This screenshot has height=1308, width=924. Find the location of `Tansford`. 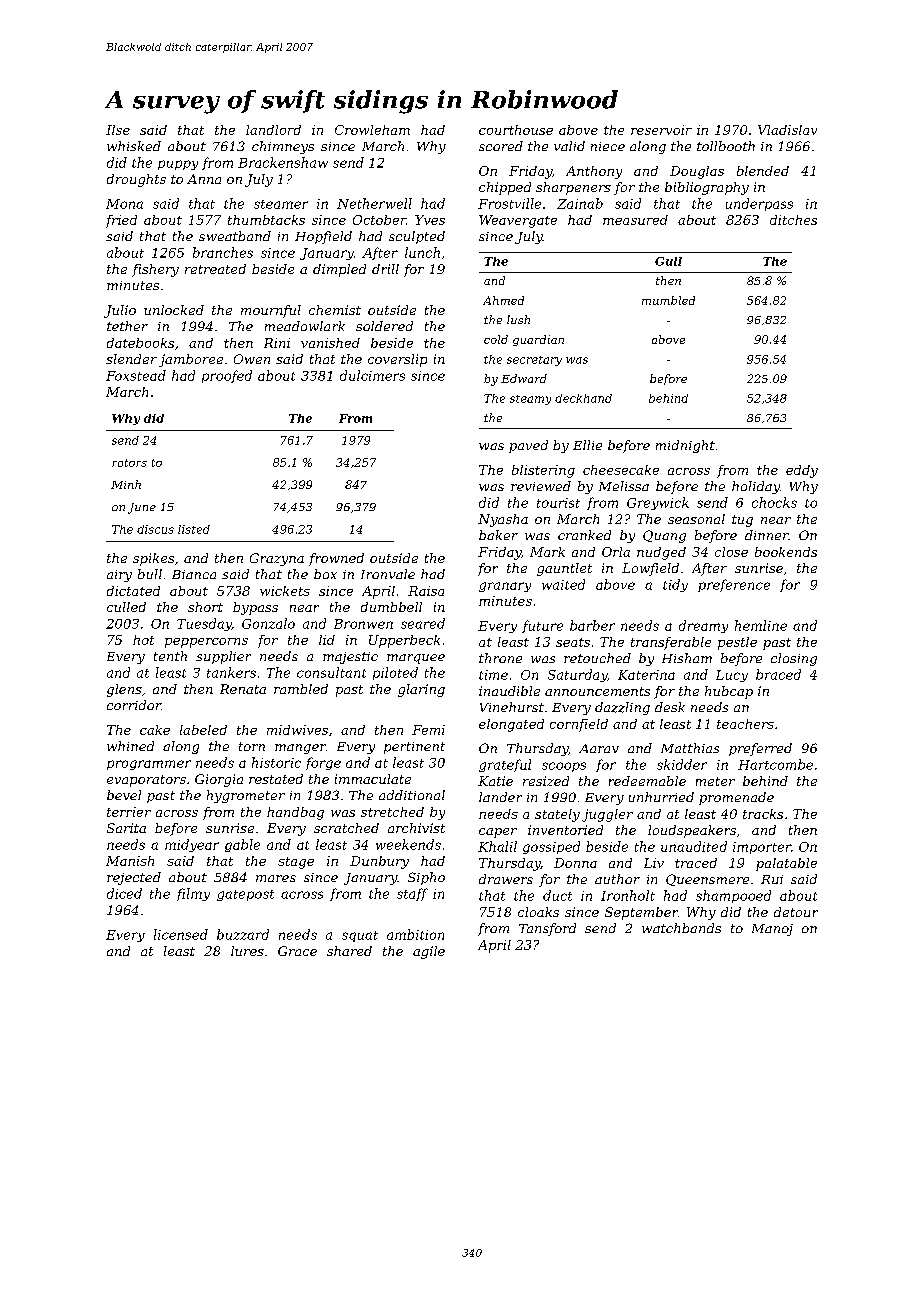

Tansford is located at coordinates (547, 929).
